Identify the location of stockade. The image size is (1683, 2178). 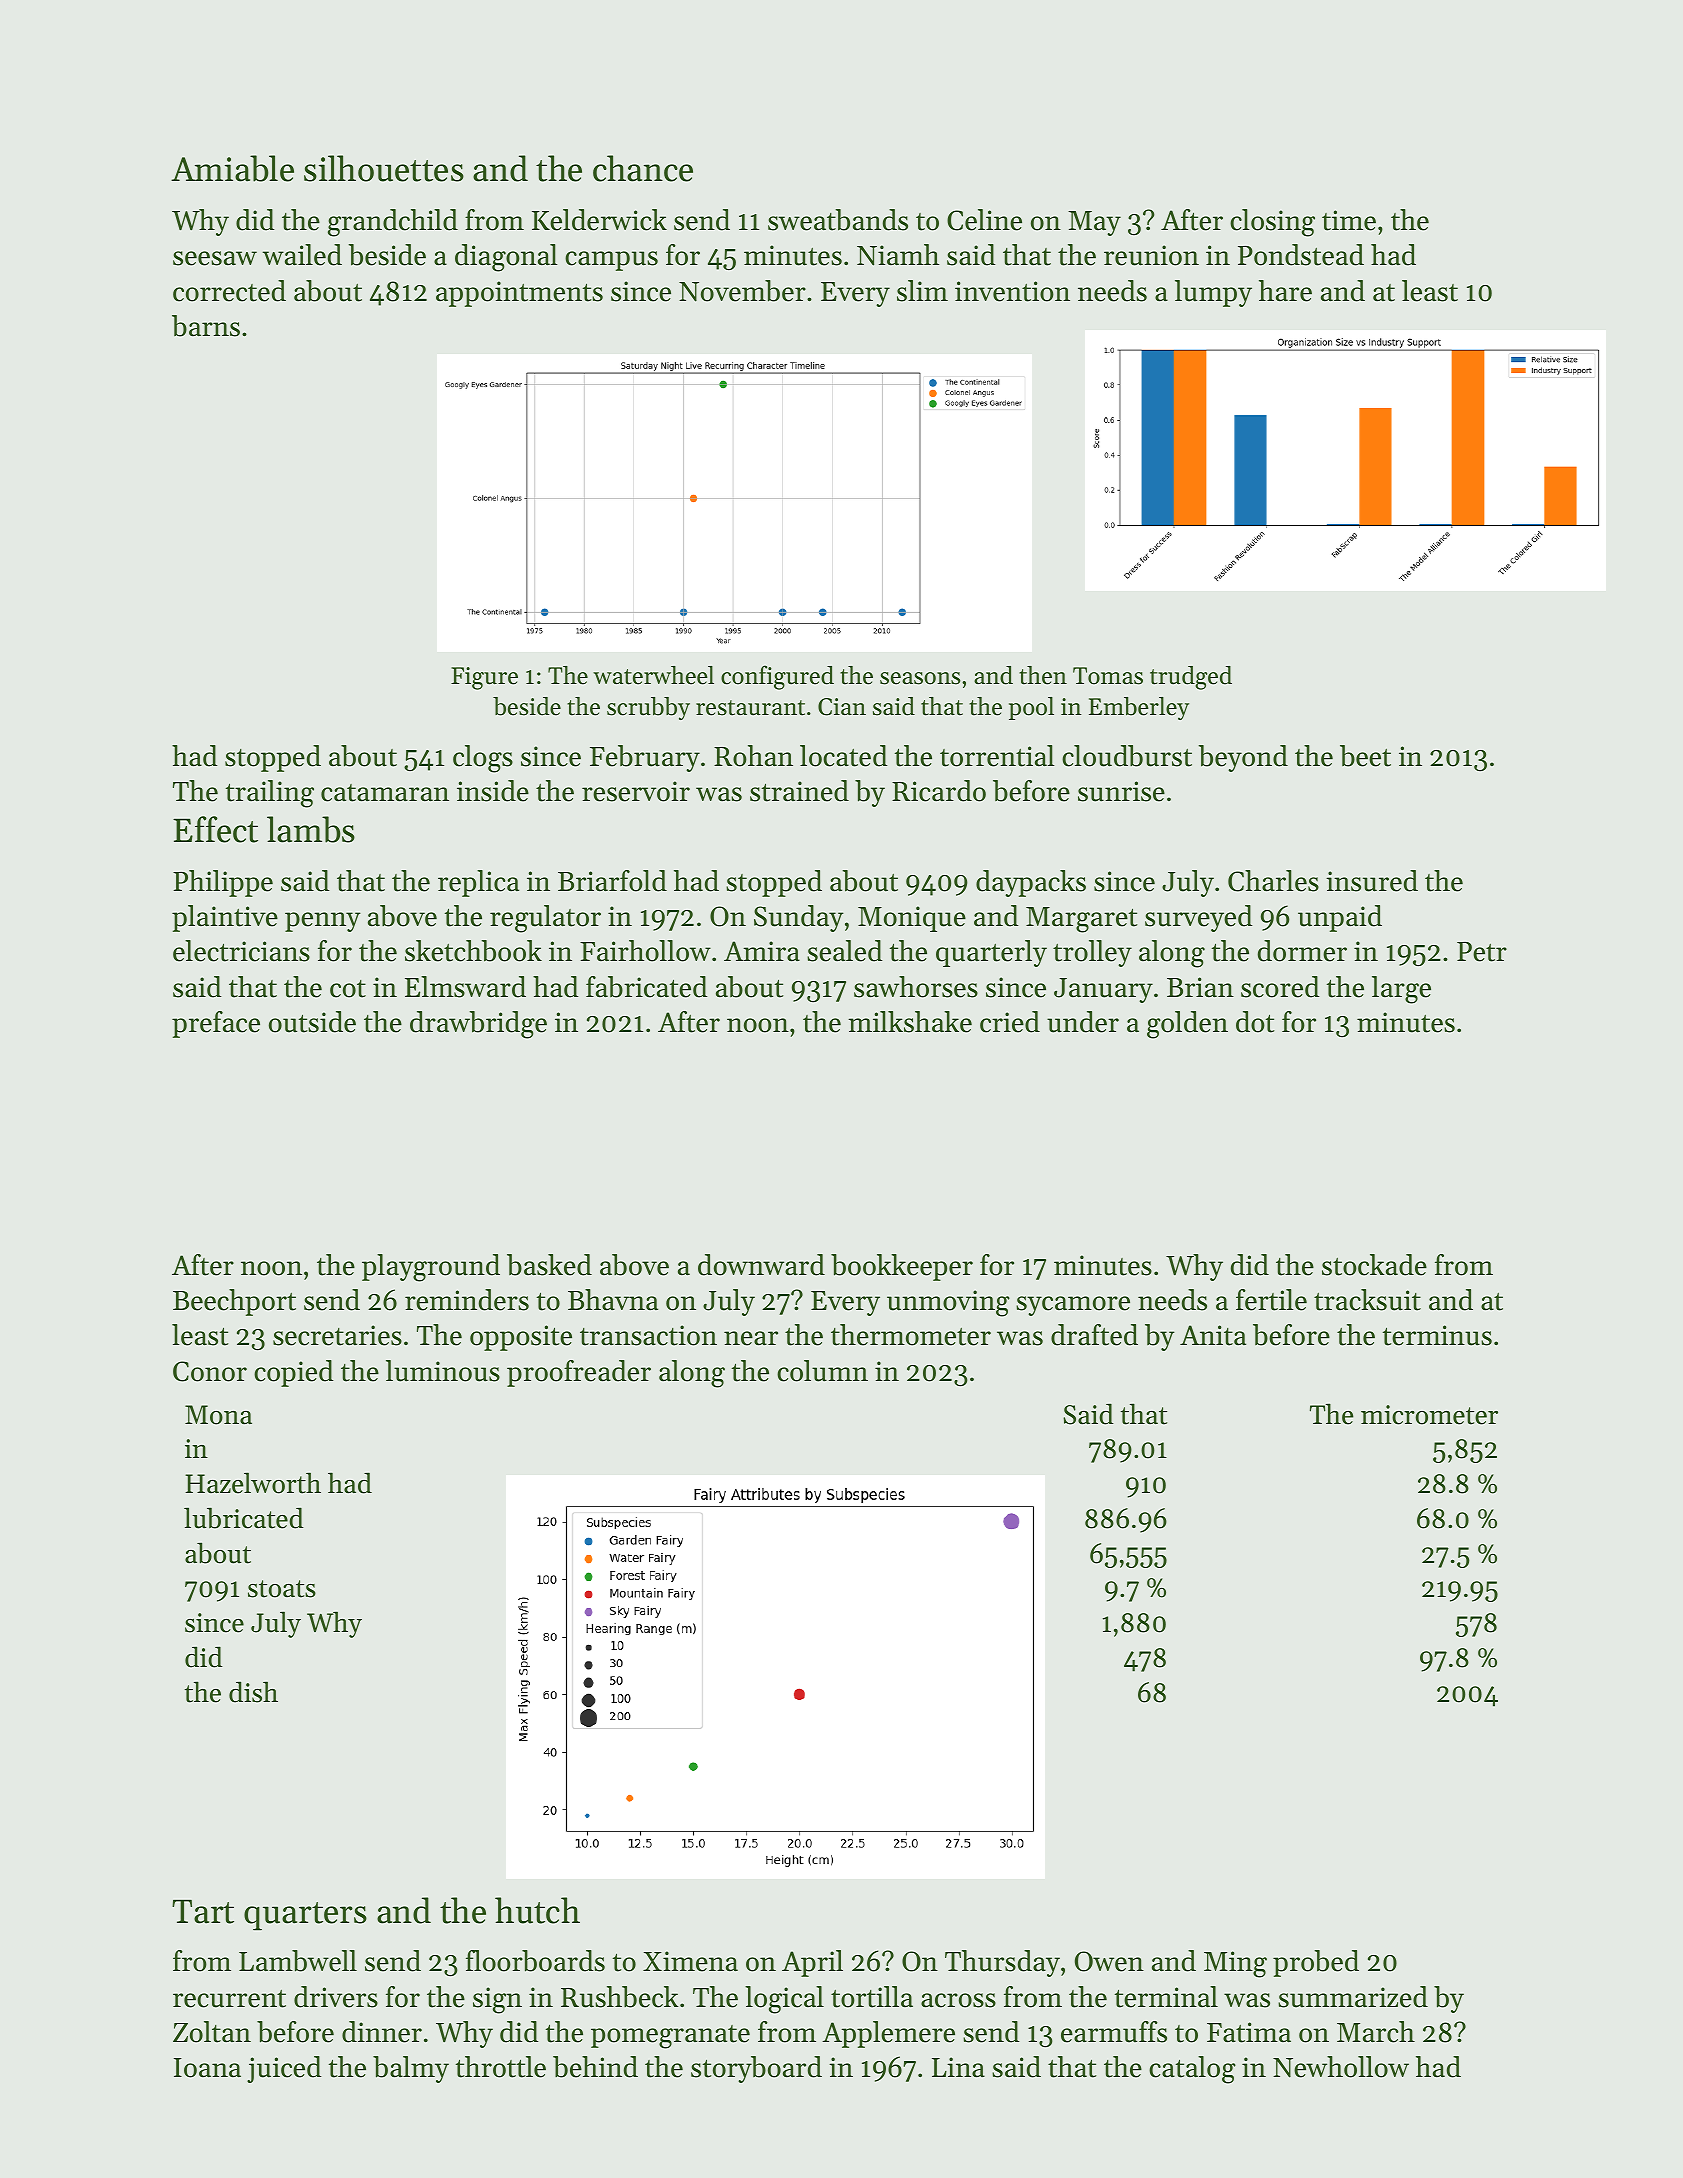
(1374, 1265).
